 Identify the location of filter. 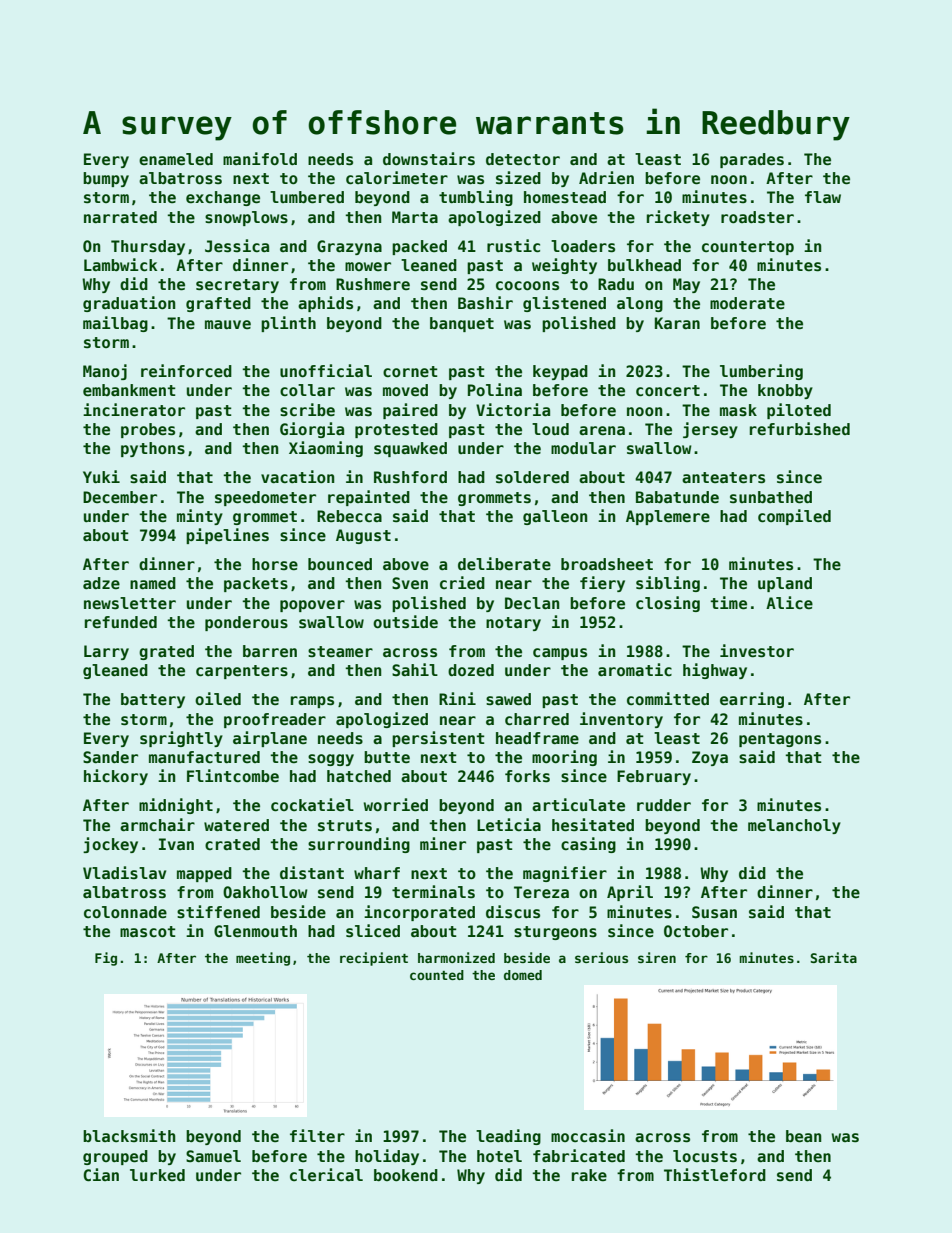
(317, 1135).
